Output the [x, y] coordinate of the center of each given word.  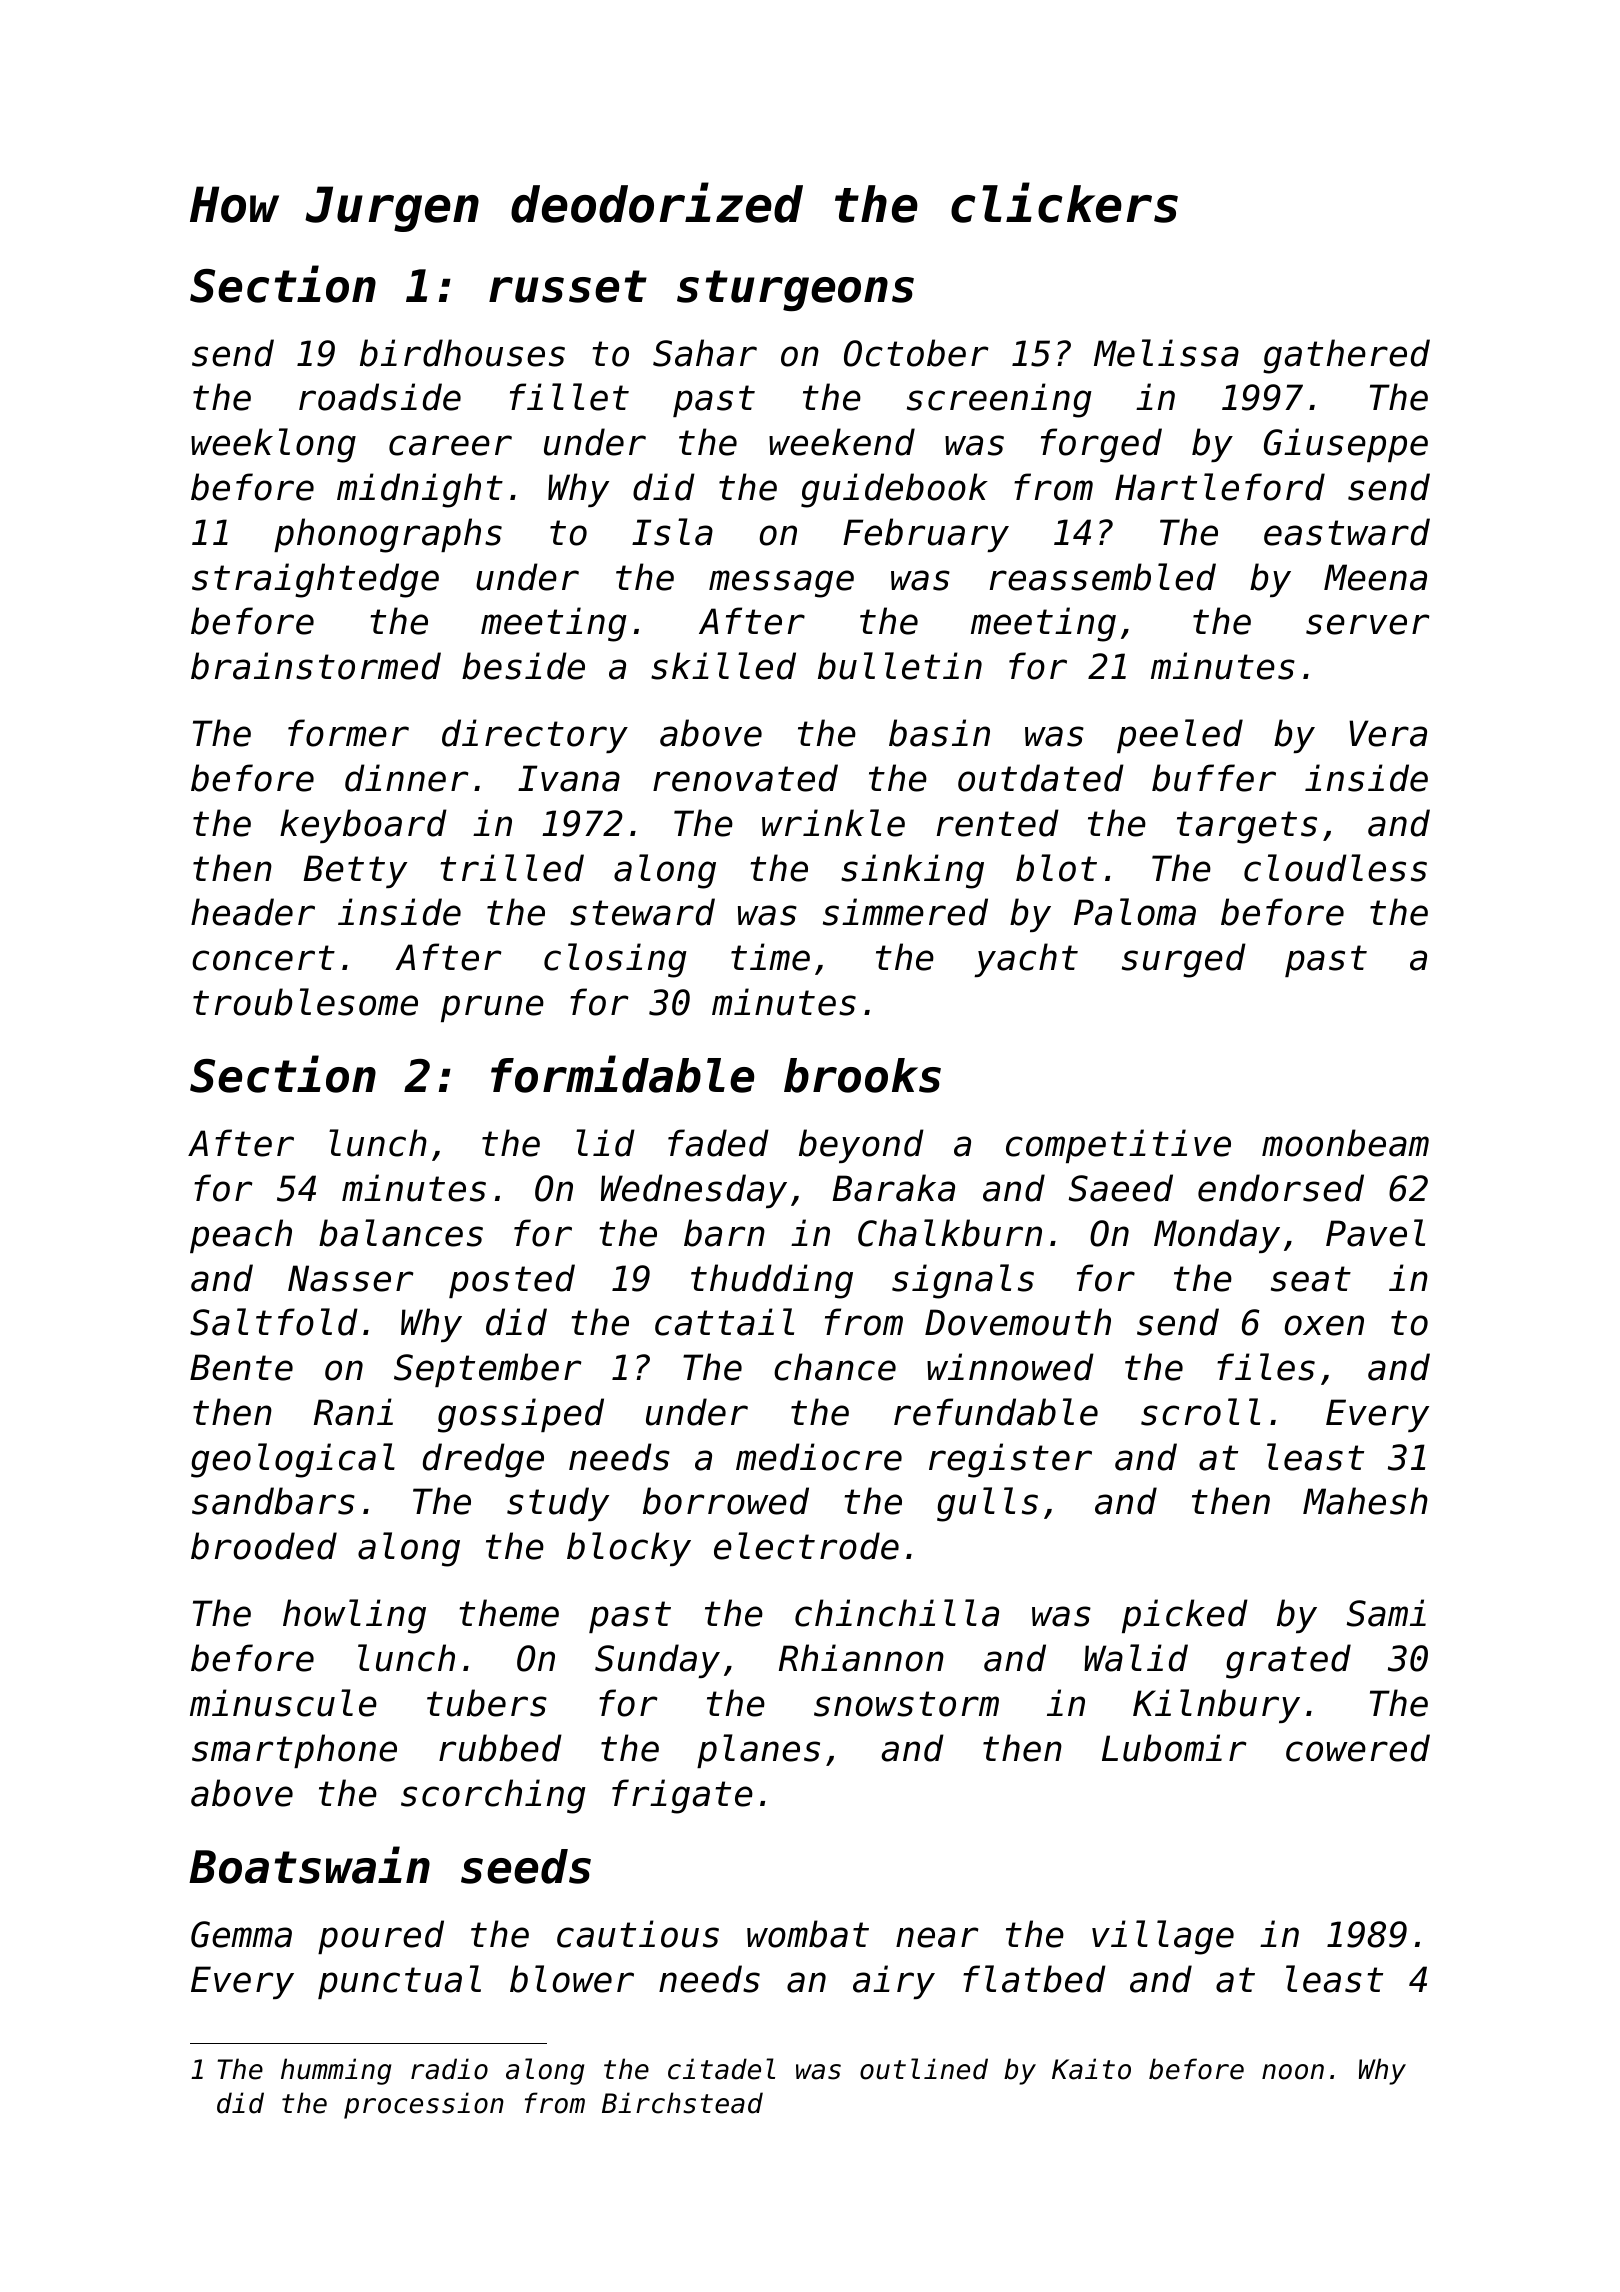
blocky [629, 1549]
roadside [380, 397]
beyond [861, 1146]
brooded [264, 1546]
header [253, 912]
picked [1185, 1616]
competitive [1118, 1146]
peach [241, 1236]
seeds [526, 1866]
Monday [1217, 1236]
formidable [622, 1074]
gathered [1346, 356]
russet [568, 286]
